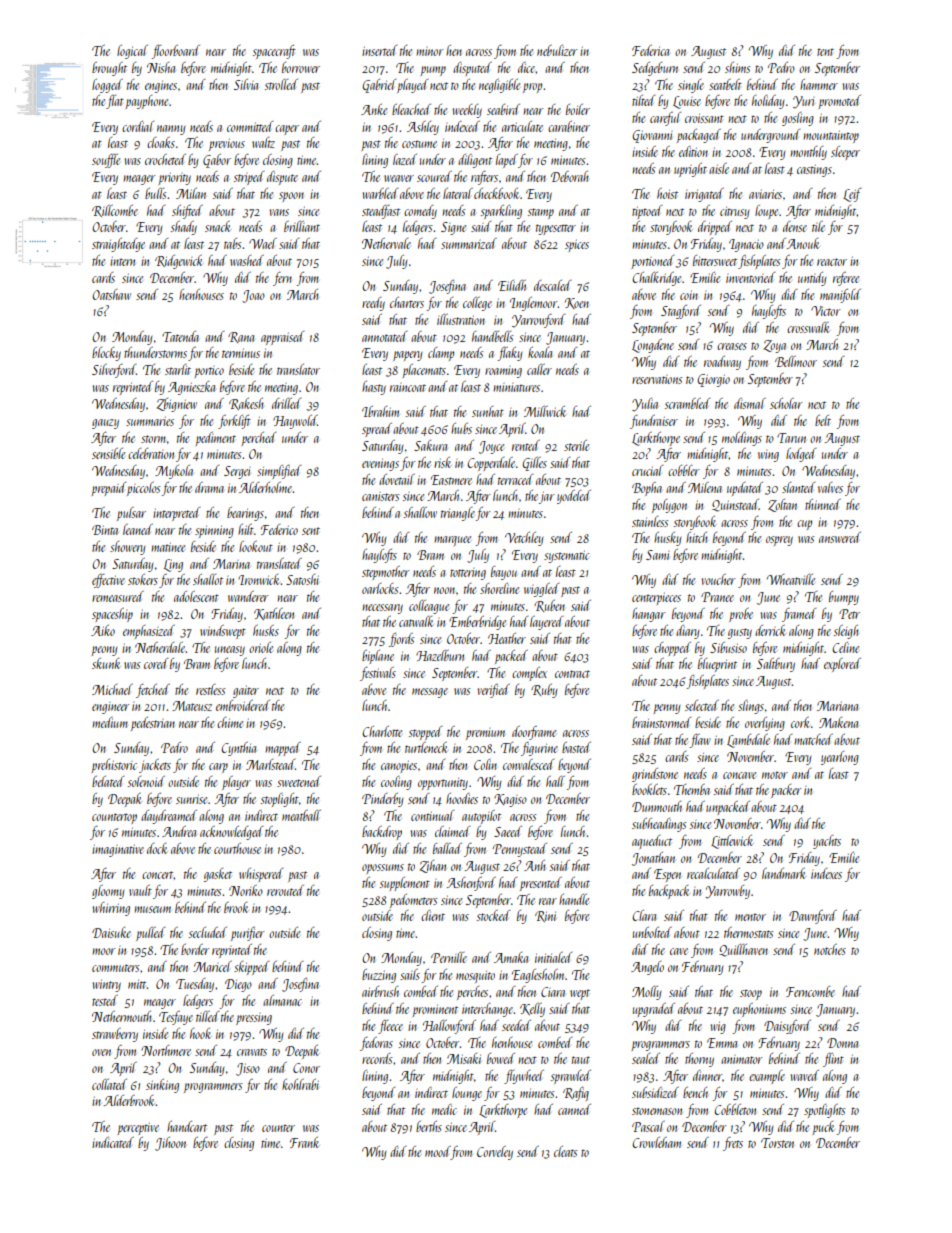 Image resolution: width=952 pixels, height=1233 pixels. What do you see at coordinates (192, 706) in the screenshot?
I see `Mateusz` at bounding box center [192, 706].
